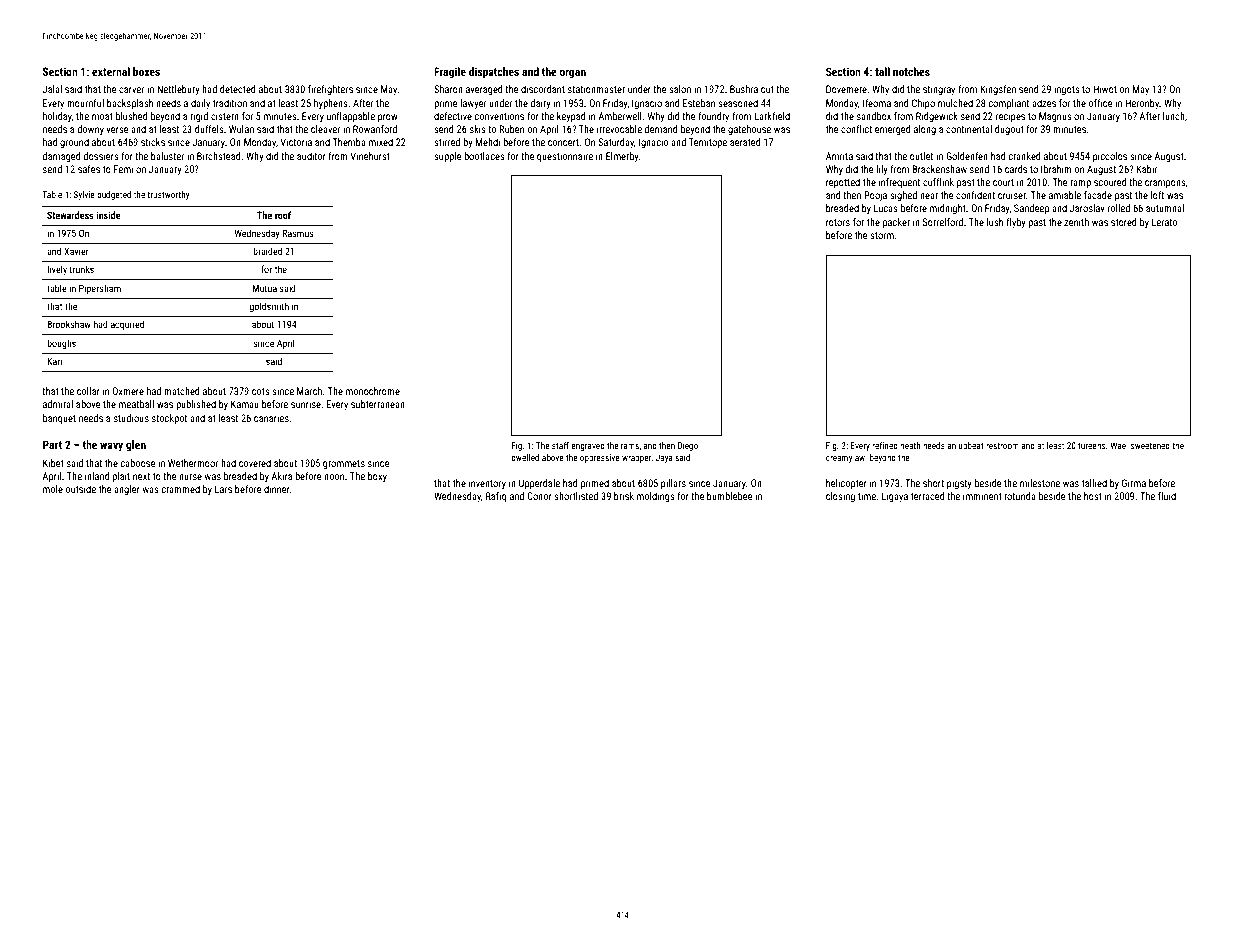  What do you see at coordinates (269, 307) in the screenshot?
I see `goldsmith` at bounding box center [269, 307].
